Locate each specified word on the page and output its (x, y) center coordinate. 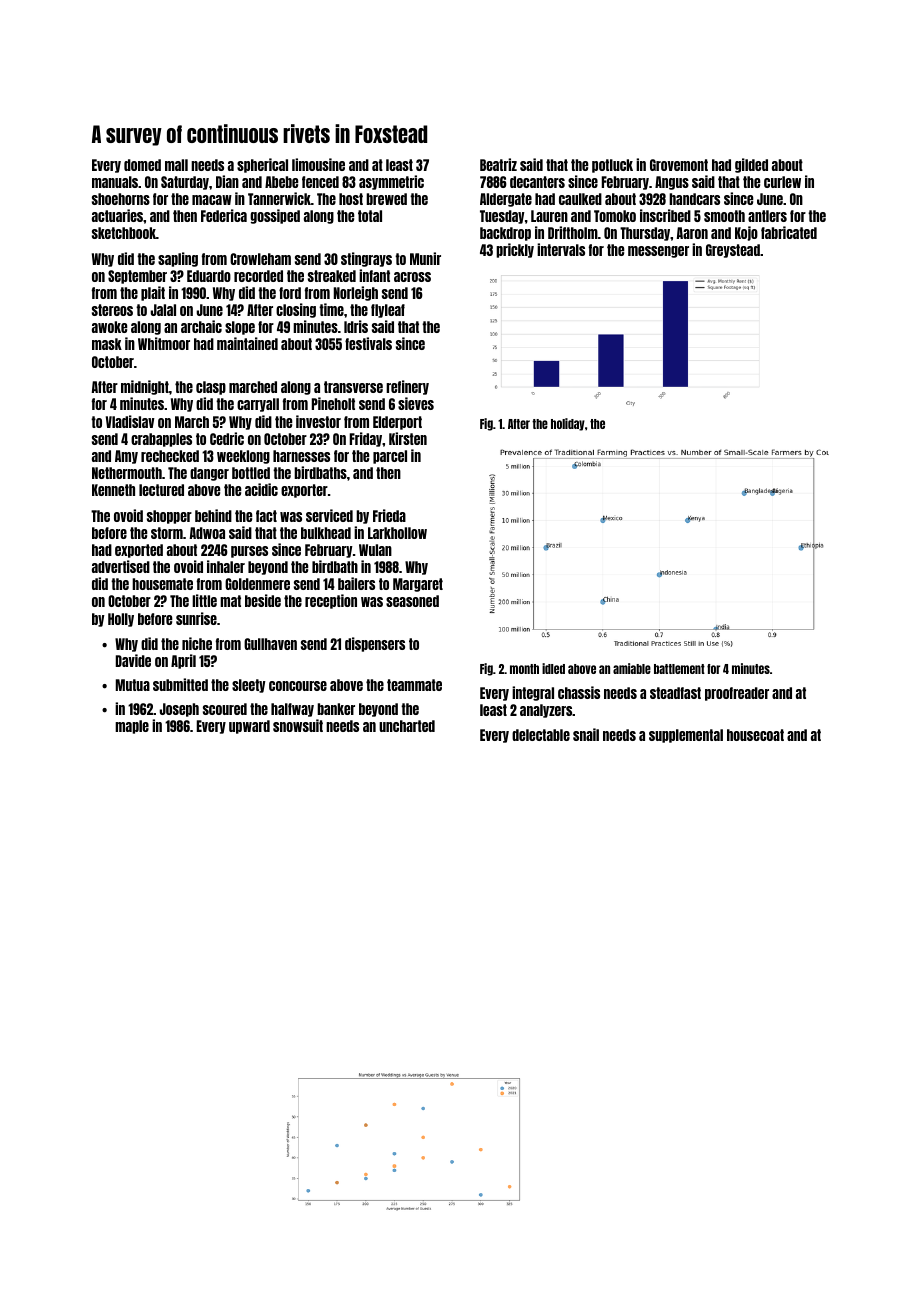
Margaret (418, 585)
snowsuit (298, 725)
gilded (751, 165)
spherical (262, 165)
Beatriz (498, 164)
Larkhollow (397, 533)
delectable (541, 735)
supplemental (686, 736)
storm (167, 533)
